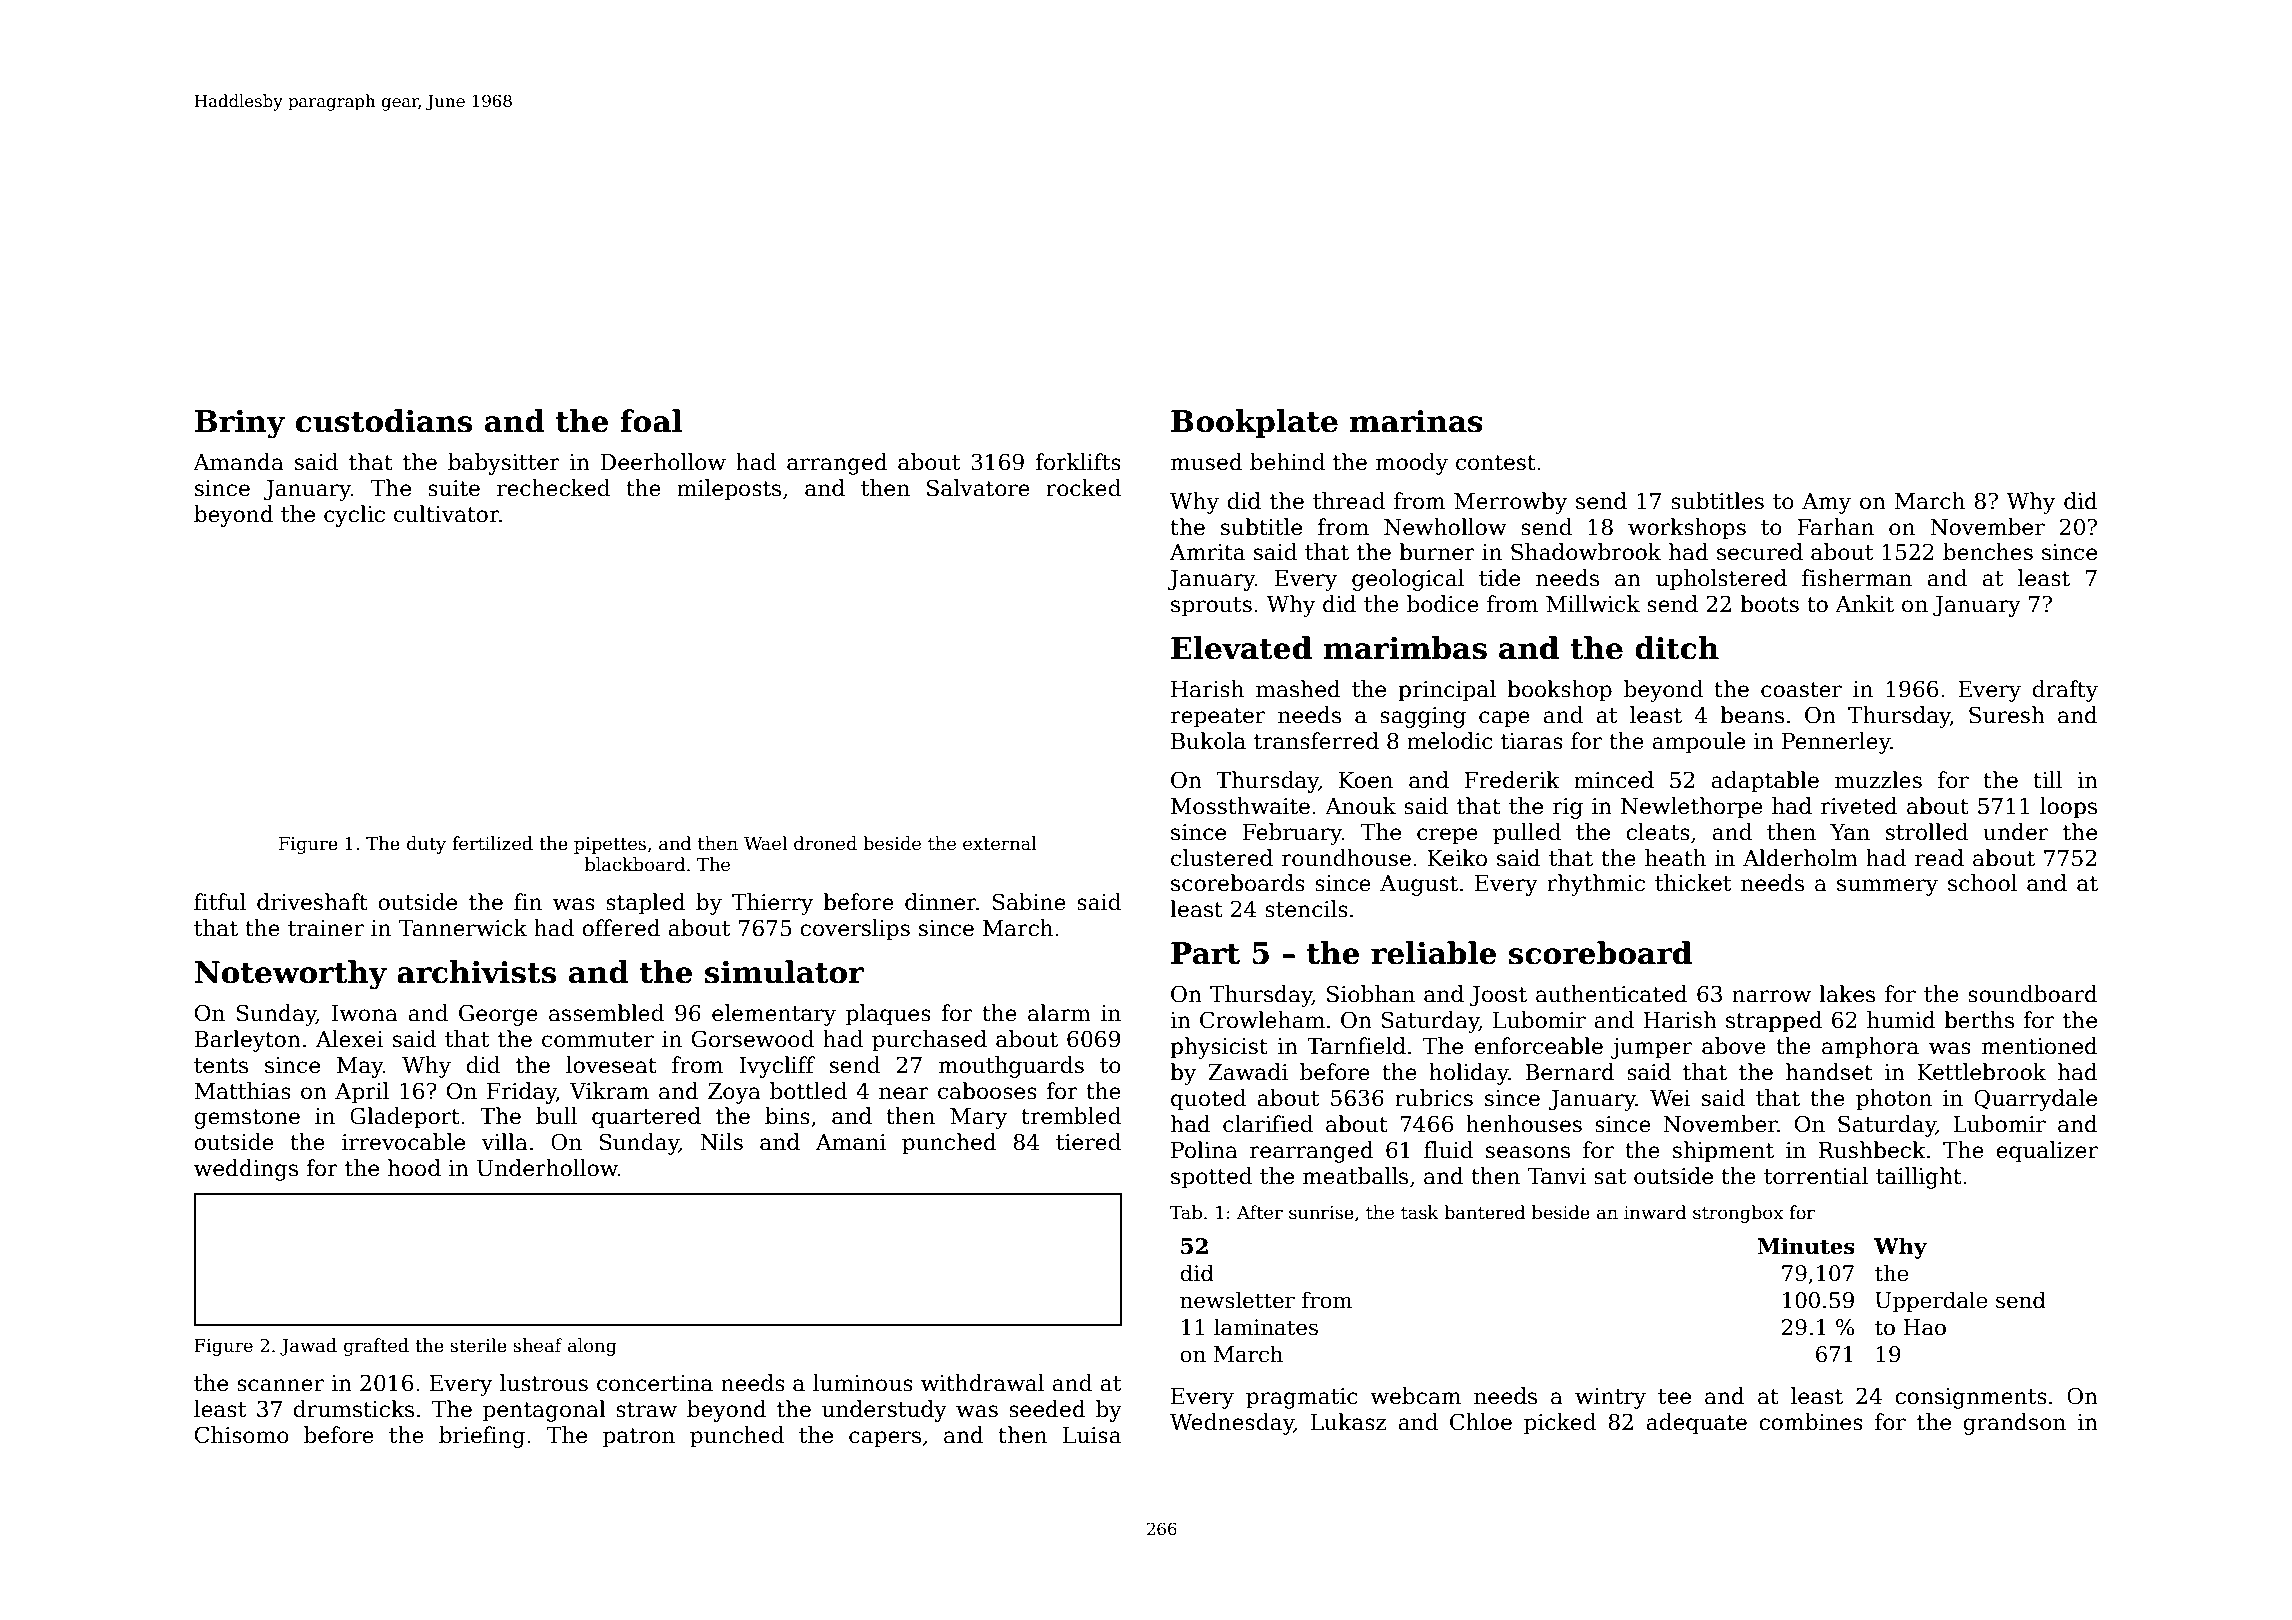  What do you see at coordinates (1847, 994) in the document?
I see `lakes` at bounding box center [1847, 994].
